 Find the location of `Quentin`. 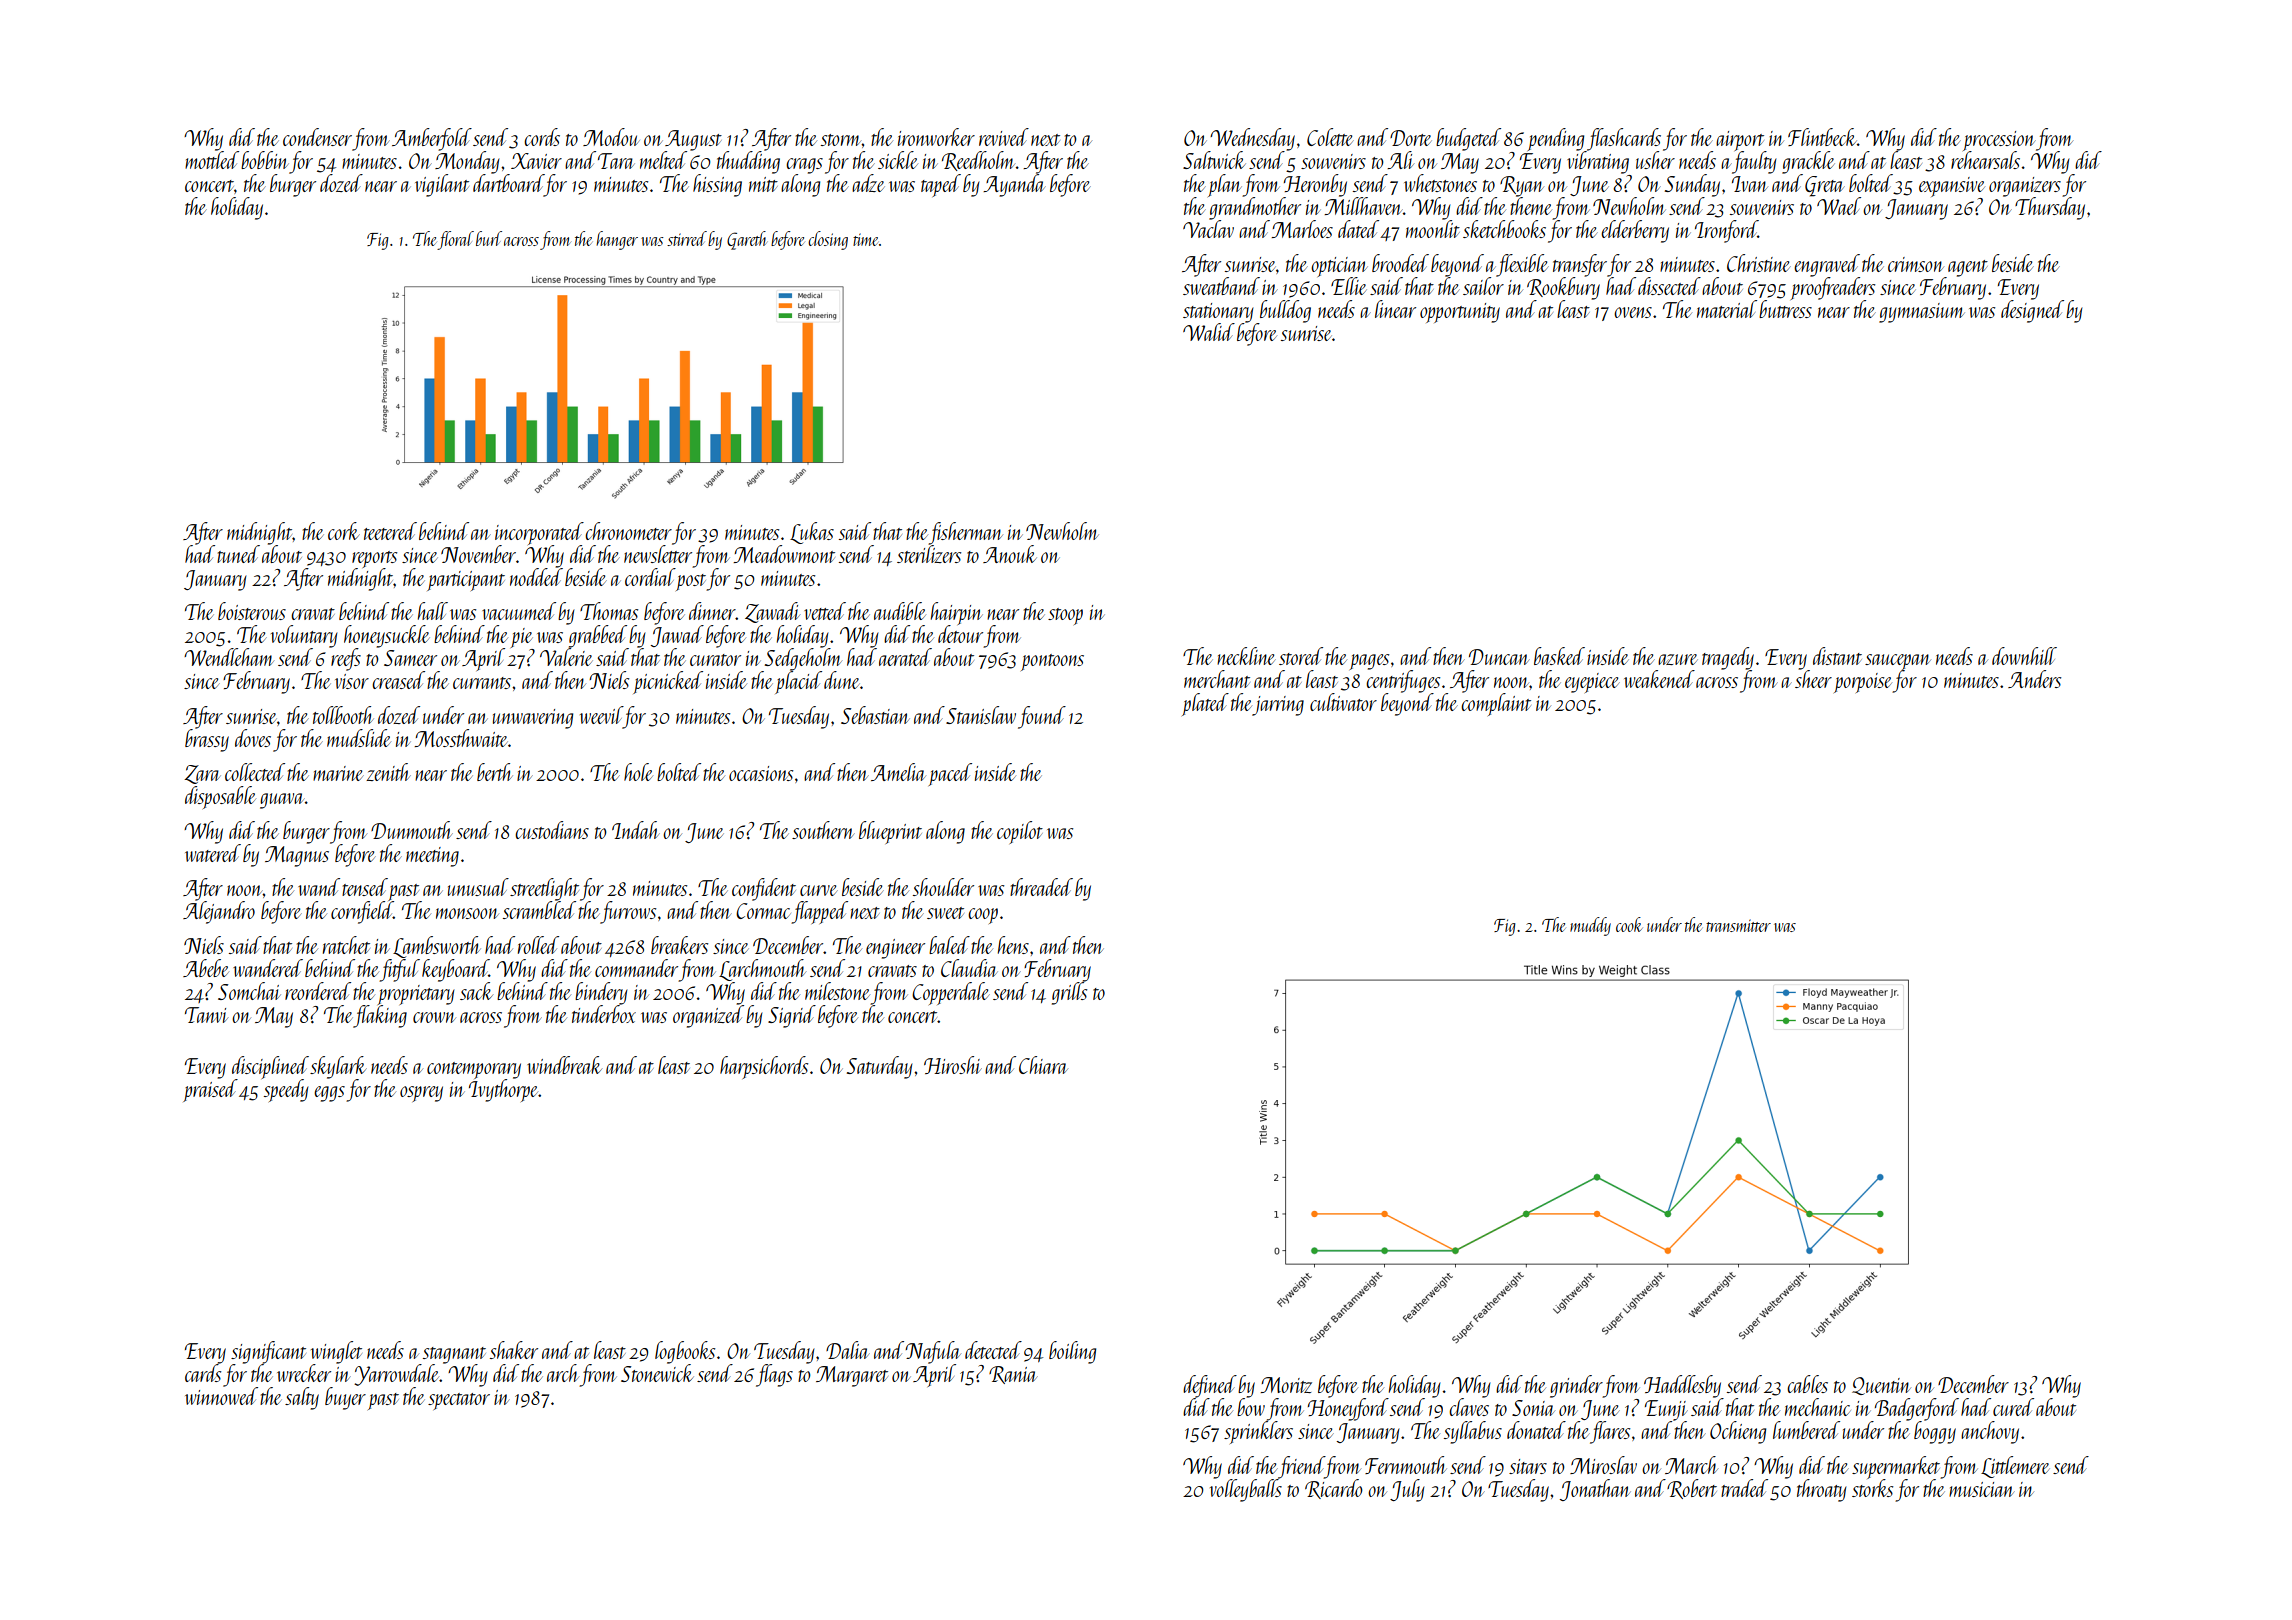

Quentin is located at coordinates (1881, 1386).
